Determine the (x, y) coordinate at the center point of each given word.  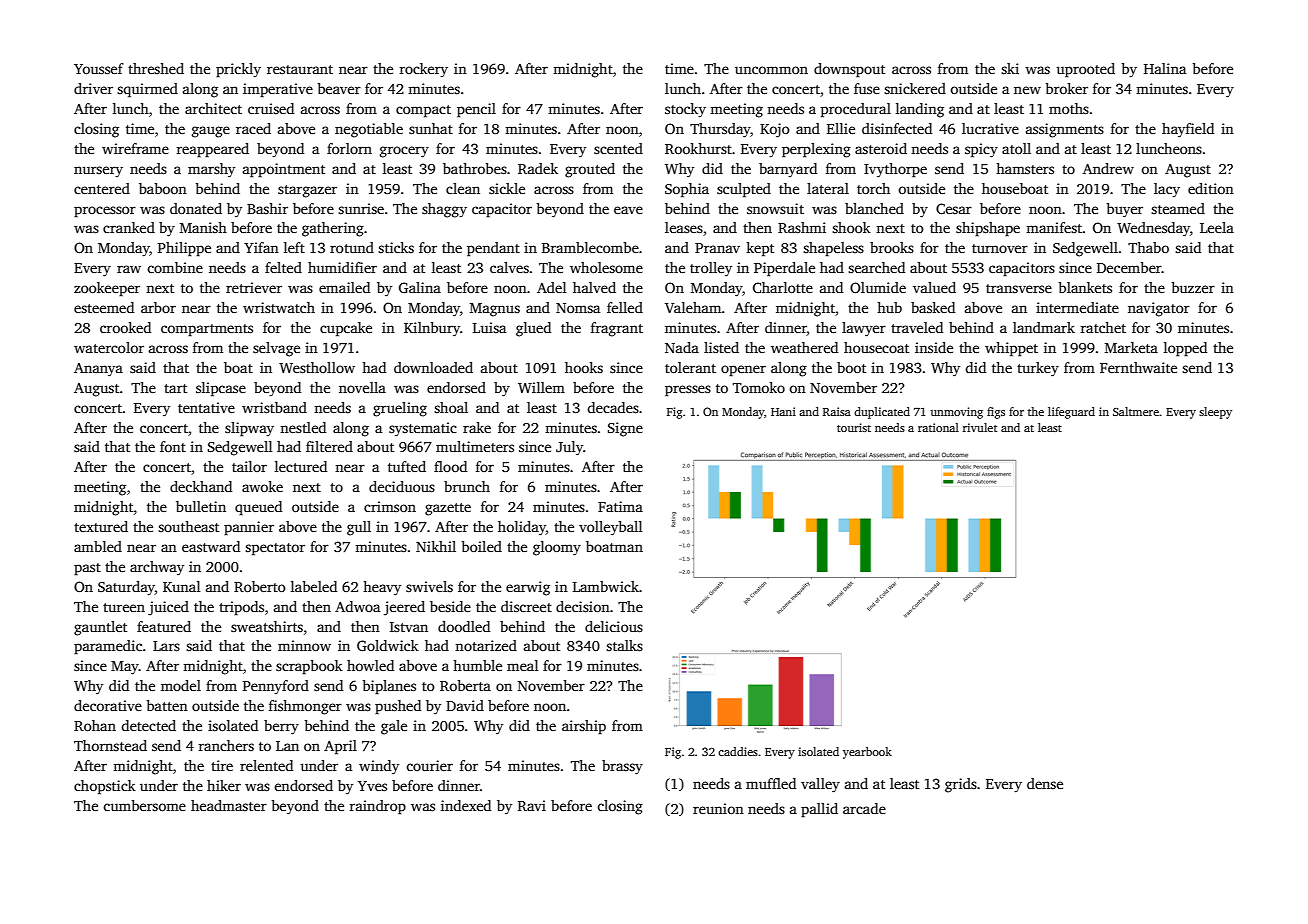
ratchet (1103, 327)
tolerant (690, 367)
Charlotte (783, 287)
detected (148, 725)
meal (523, 665)
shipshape (988, 229)
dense (1045, 783)
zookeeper (107, 289)
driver (93, 88)
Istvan (409, 627)
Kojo (775, 130)
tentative (206, 407)
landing (920, 110)
